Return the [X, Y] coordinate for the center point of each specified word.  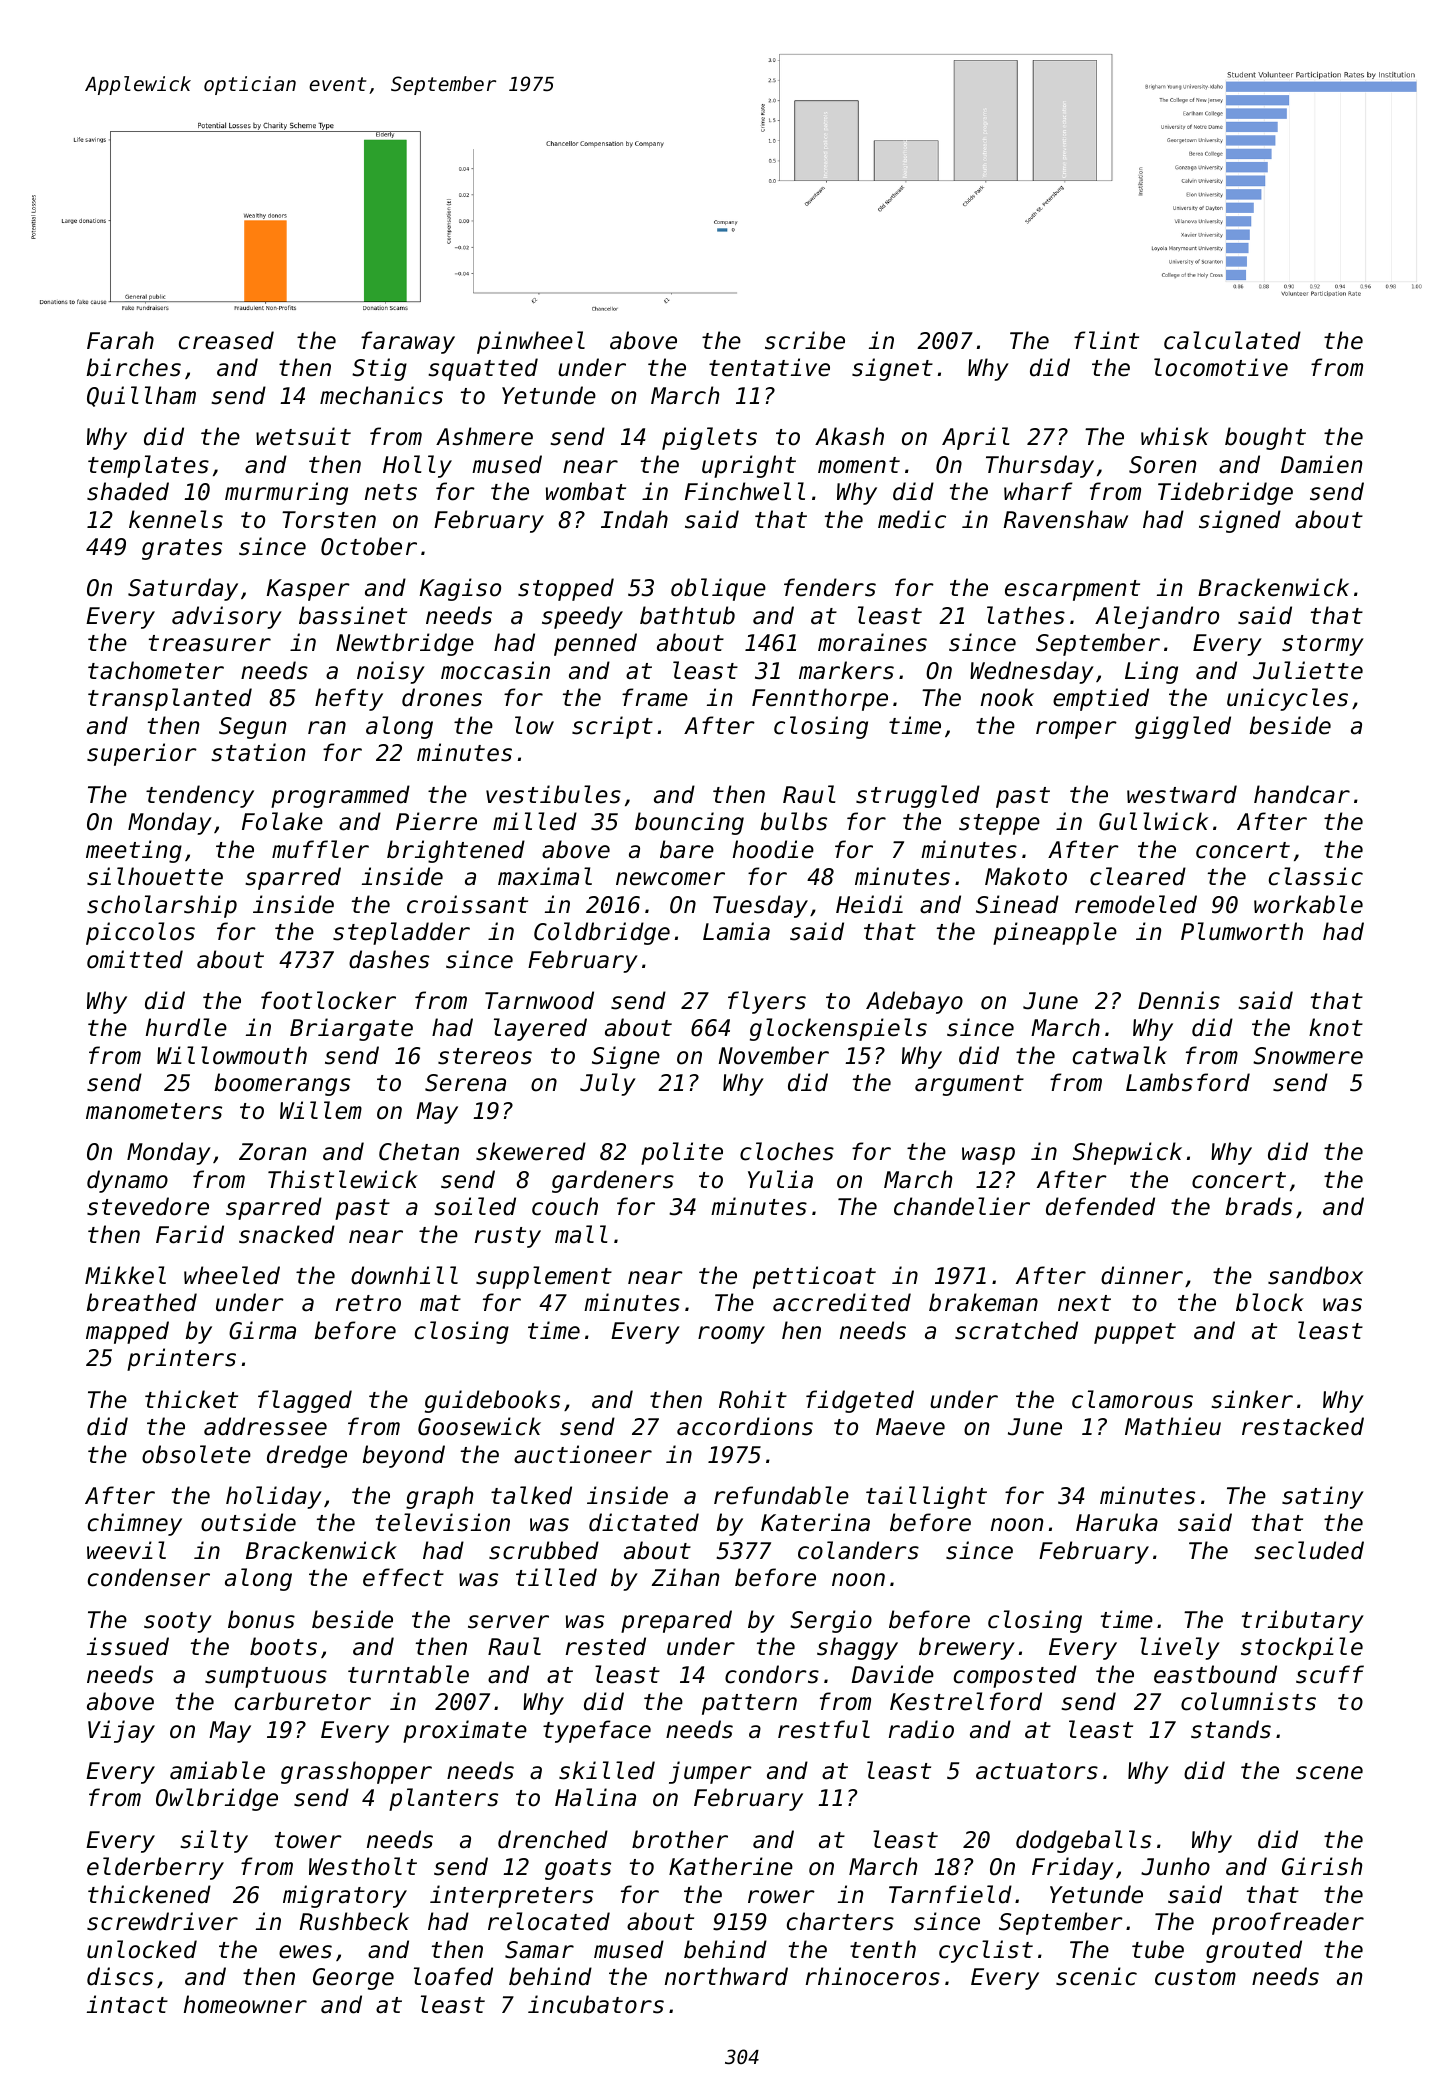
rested [606, 1646]
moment [859, 465]
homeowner [245, 2004]
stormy [1323, 645]
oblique [718, 589]
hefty [349, 699]
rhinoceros [873, 1976]
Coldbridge [602, 933]
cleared [1138, 876]
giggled [1183, 727]
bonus [261, 1619]
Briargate [351, 1029]
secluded [1309, 1550]
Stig [379, 369]
